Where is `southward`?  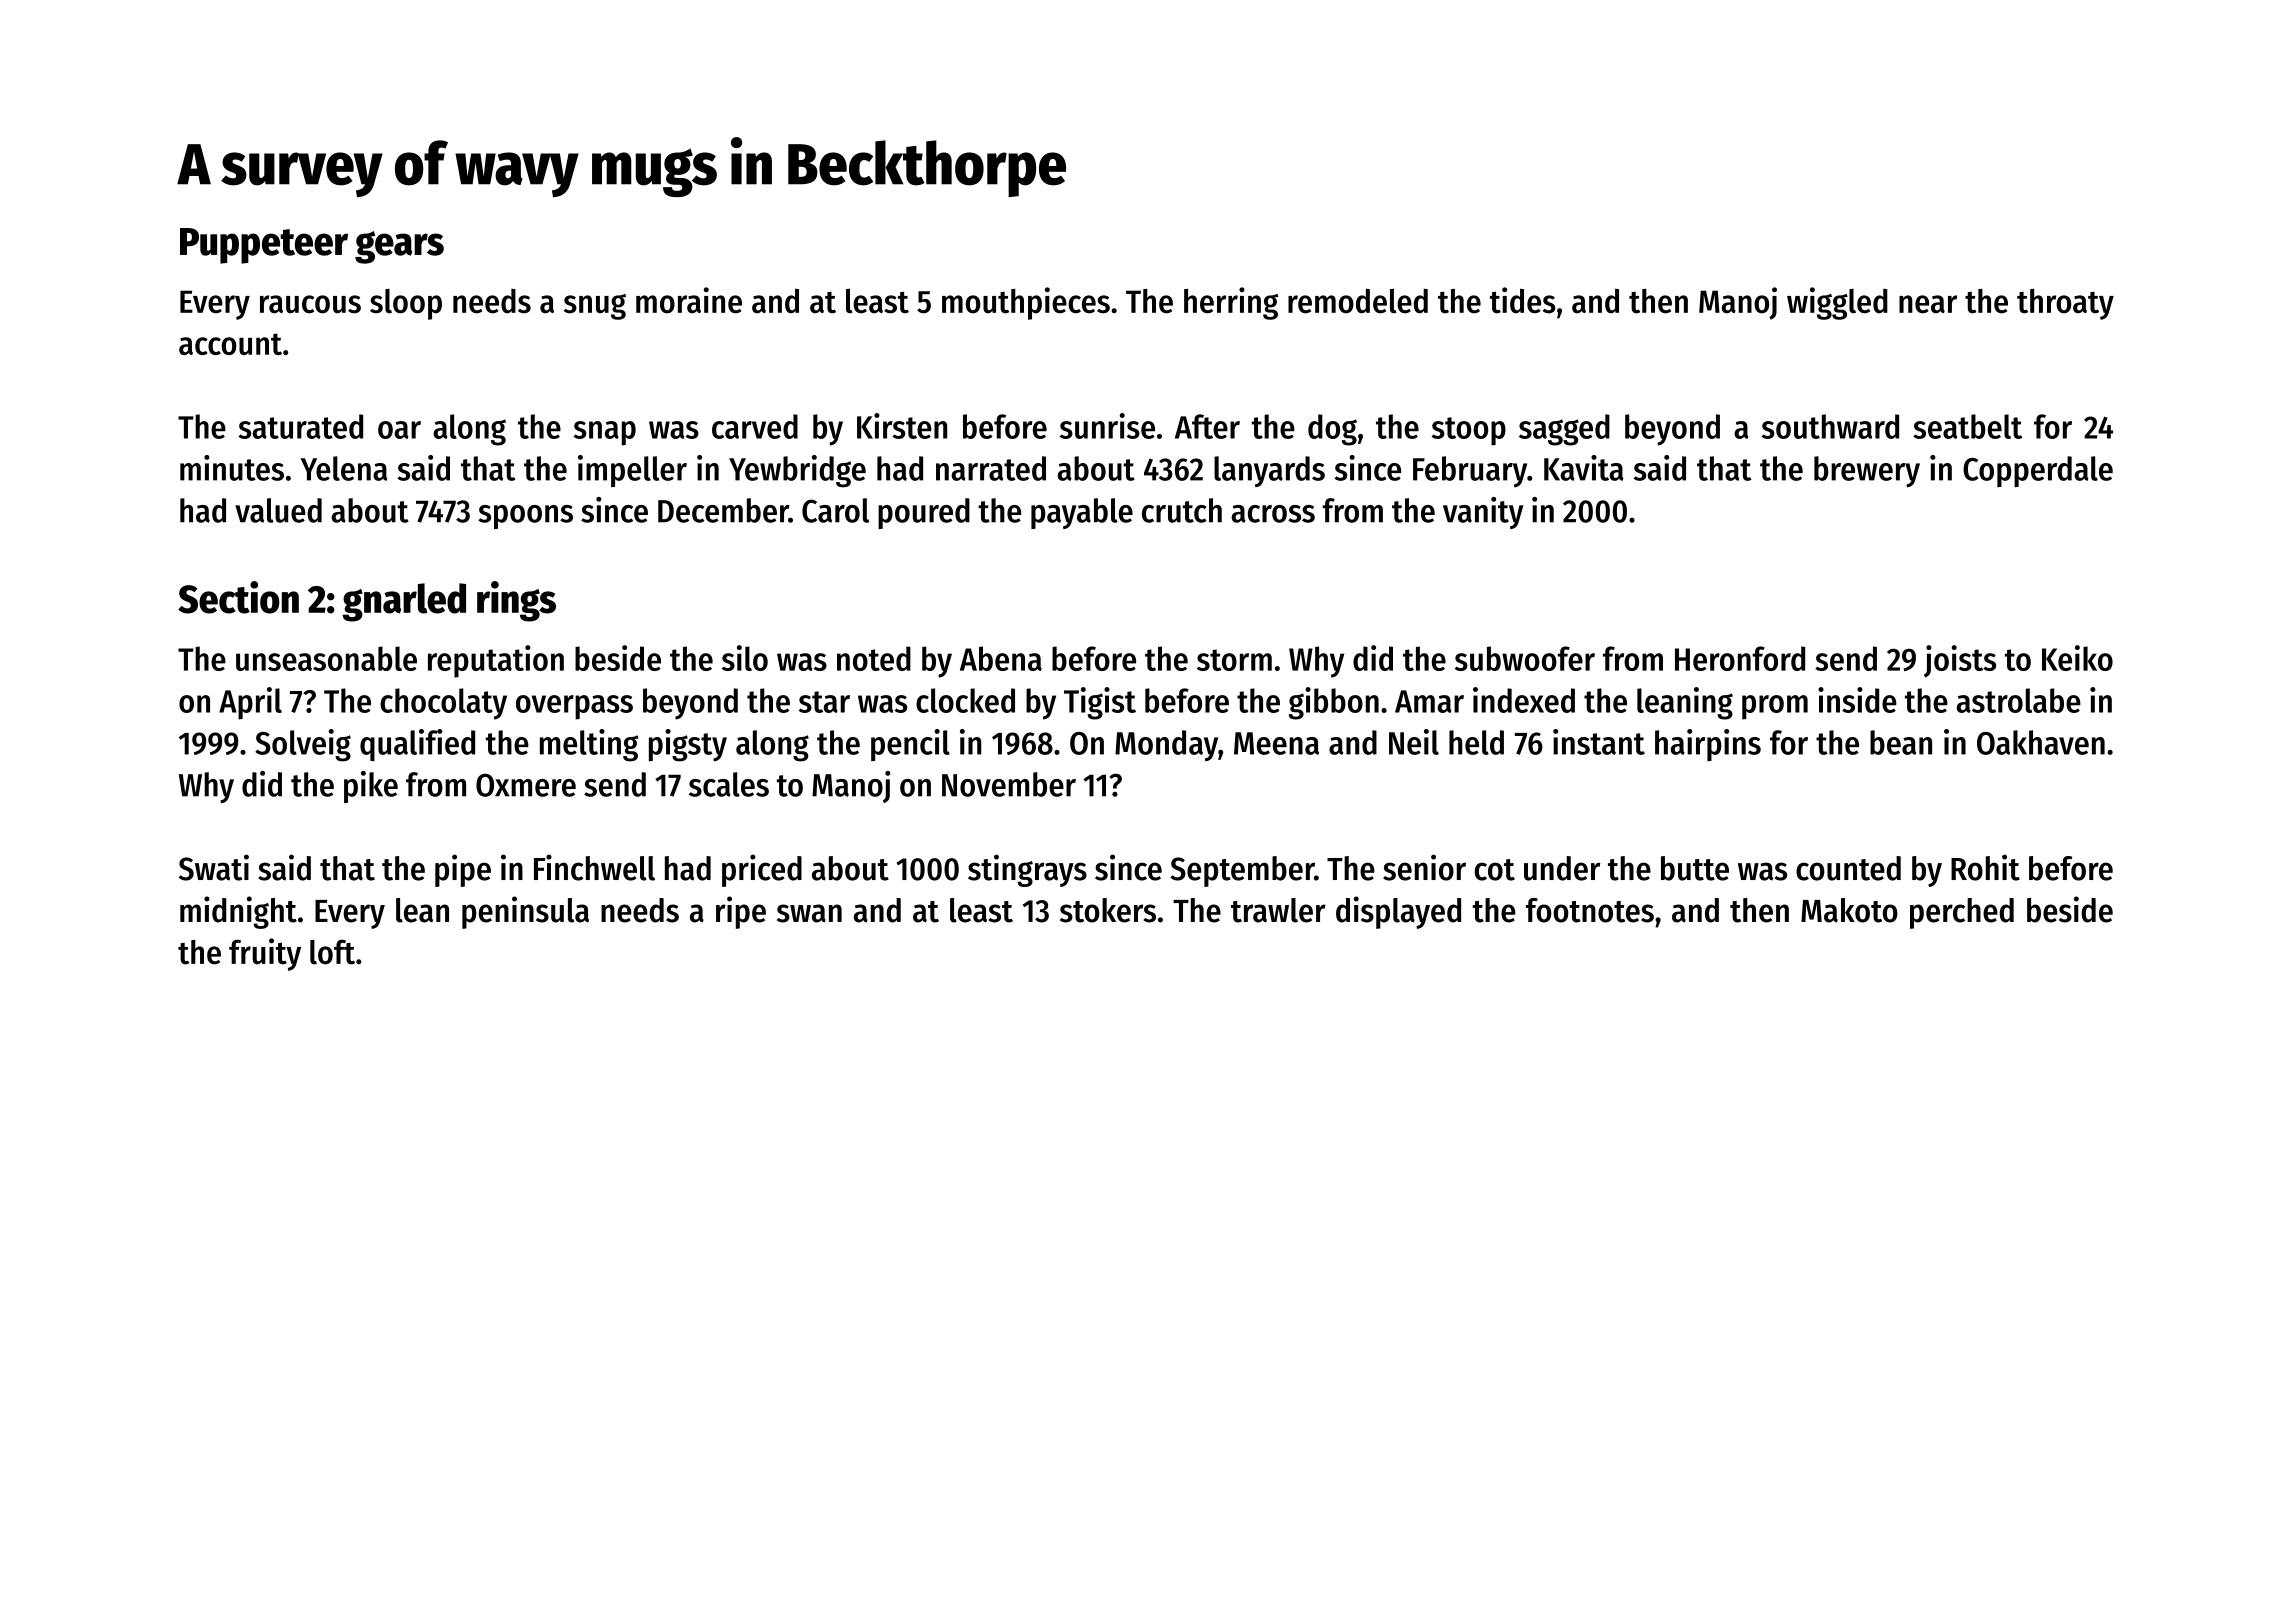 southward is located at coordinates (1830, 426).
